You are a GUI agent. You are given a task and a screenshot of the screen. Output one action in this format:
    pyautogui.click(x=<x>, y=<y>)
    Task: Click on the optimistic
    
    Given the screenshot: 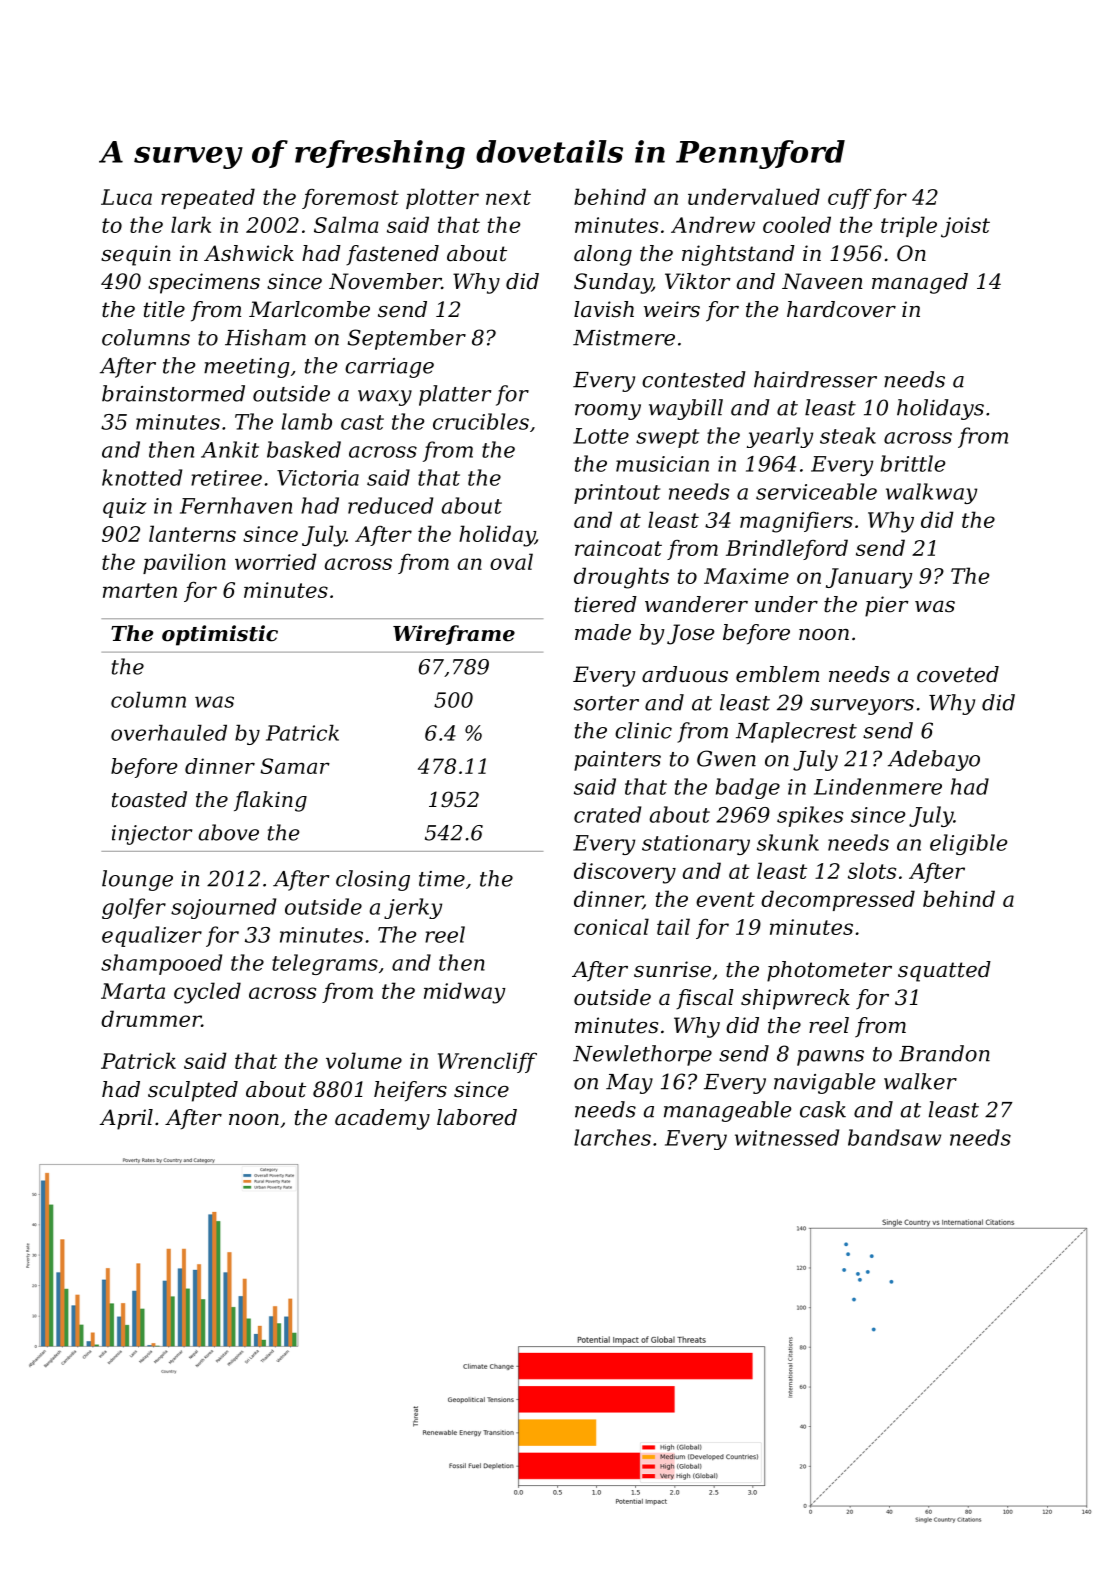 What is the action you would take?
    pyautogui.click(x=220, y=635)
